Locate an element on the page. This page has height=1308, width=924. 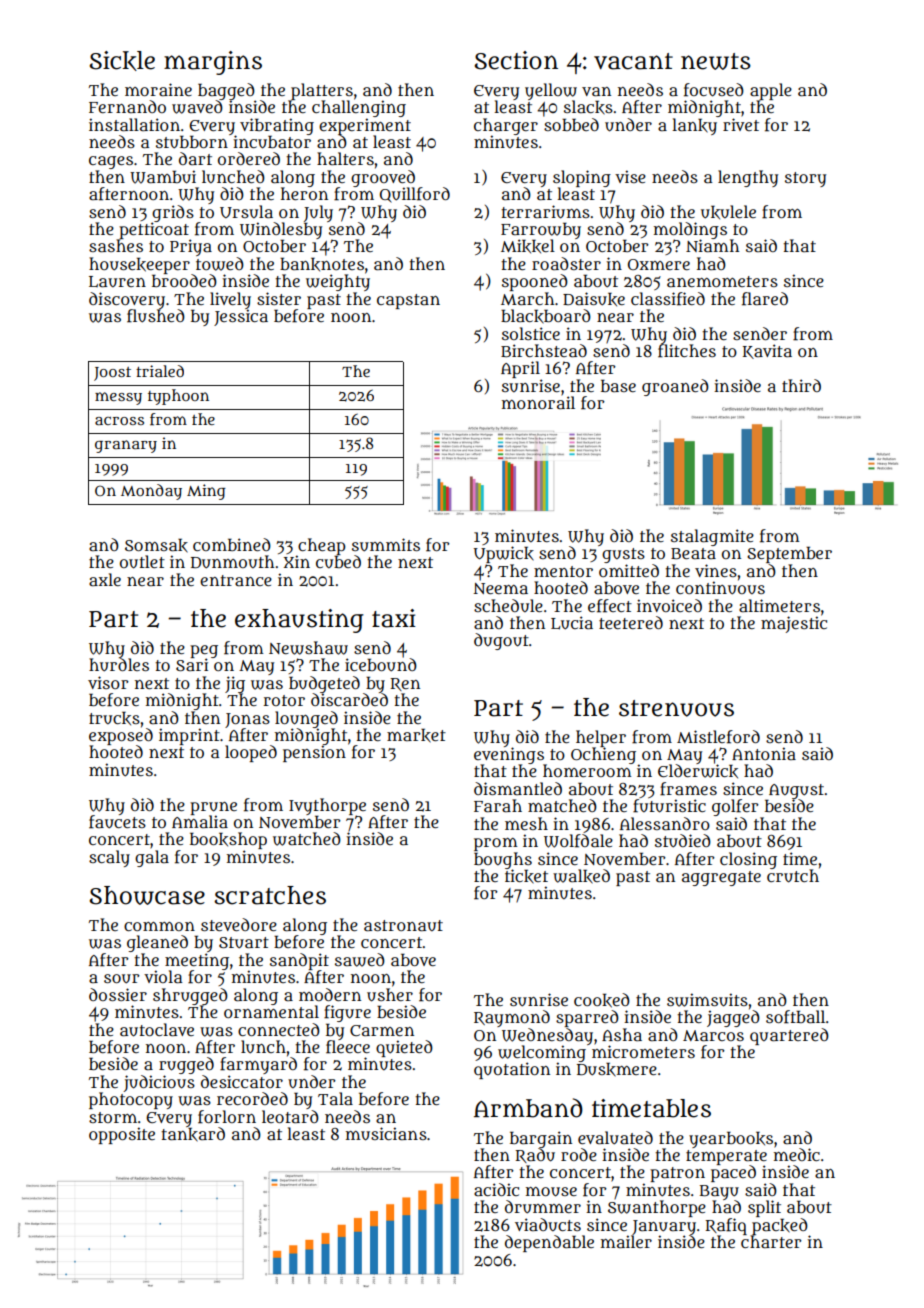
Wambui is located at coordinates (163, 177).
